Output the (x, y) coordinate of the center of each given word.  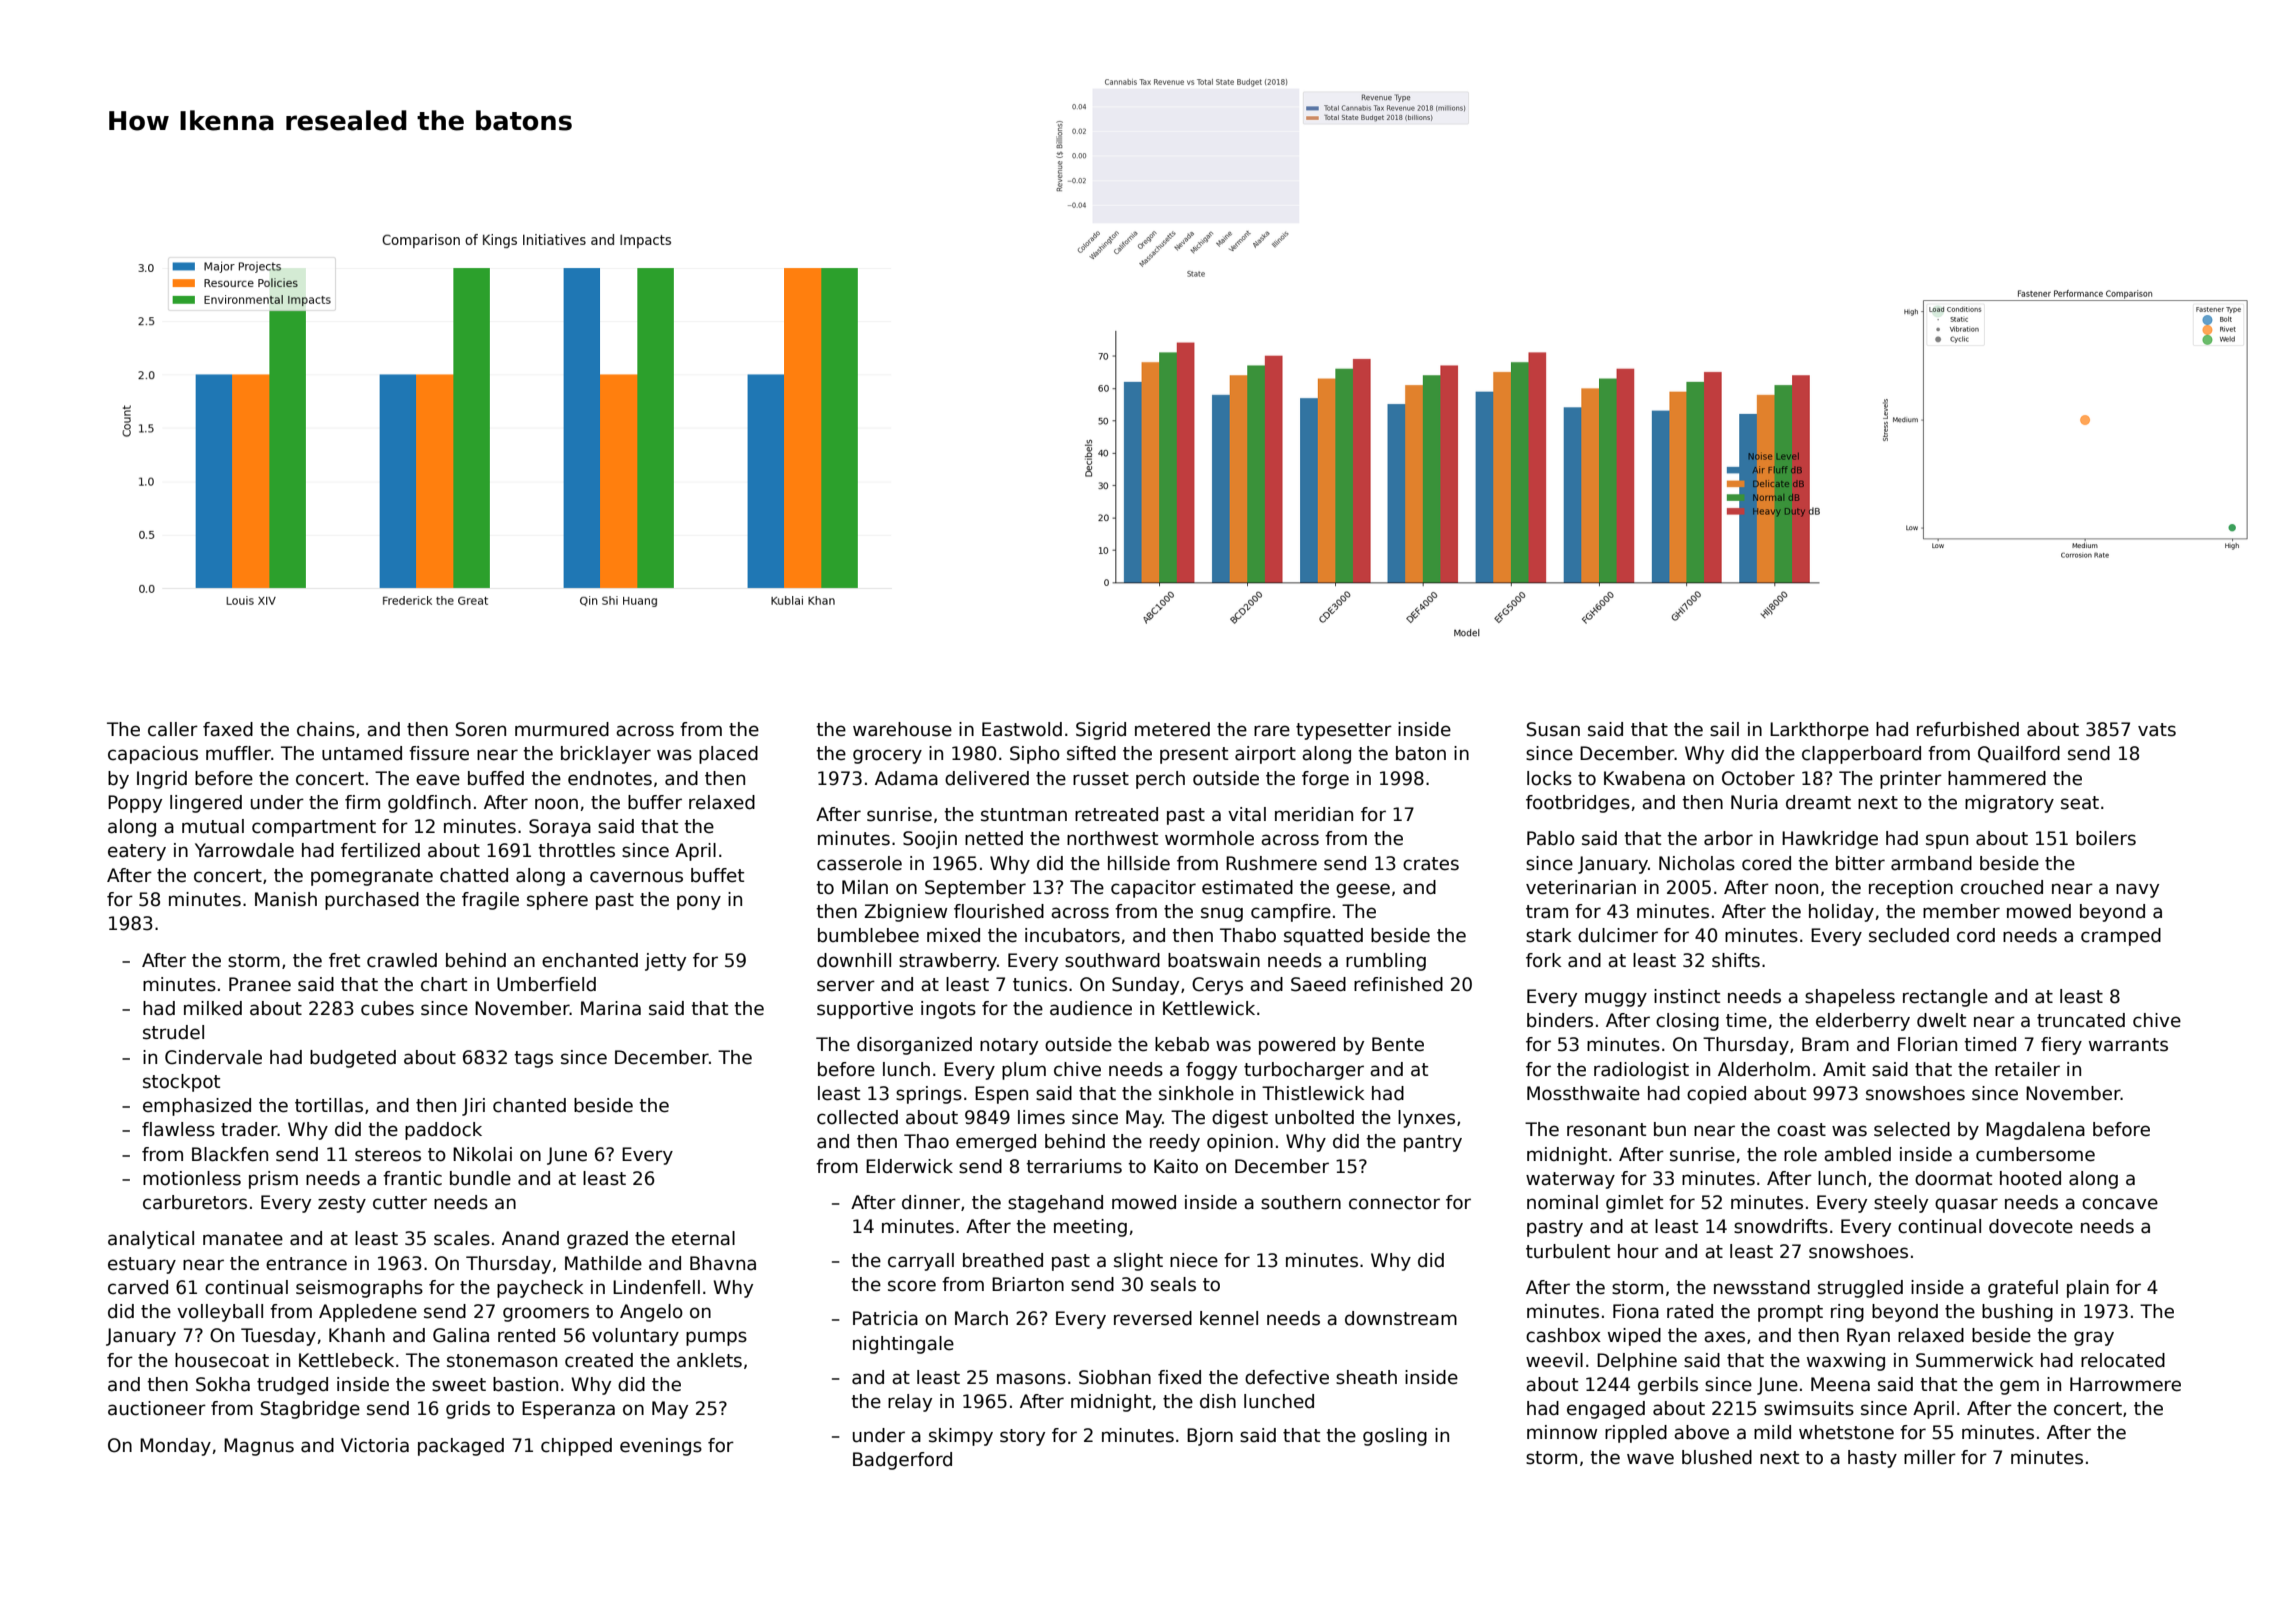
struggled (1860, 1289)
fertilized (380, 850)
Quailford (2019, 754)
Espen (1001, 1095)
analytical (151, 1240)
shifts (1736, 960)
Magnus (259, 1447)
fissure (439, 753)
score (912, 1286)
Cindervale (213, 1057)
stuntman (1024, 815)
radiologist (1641, 1071)
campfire (1291, 913)
